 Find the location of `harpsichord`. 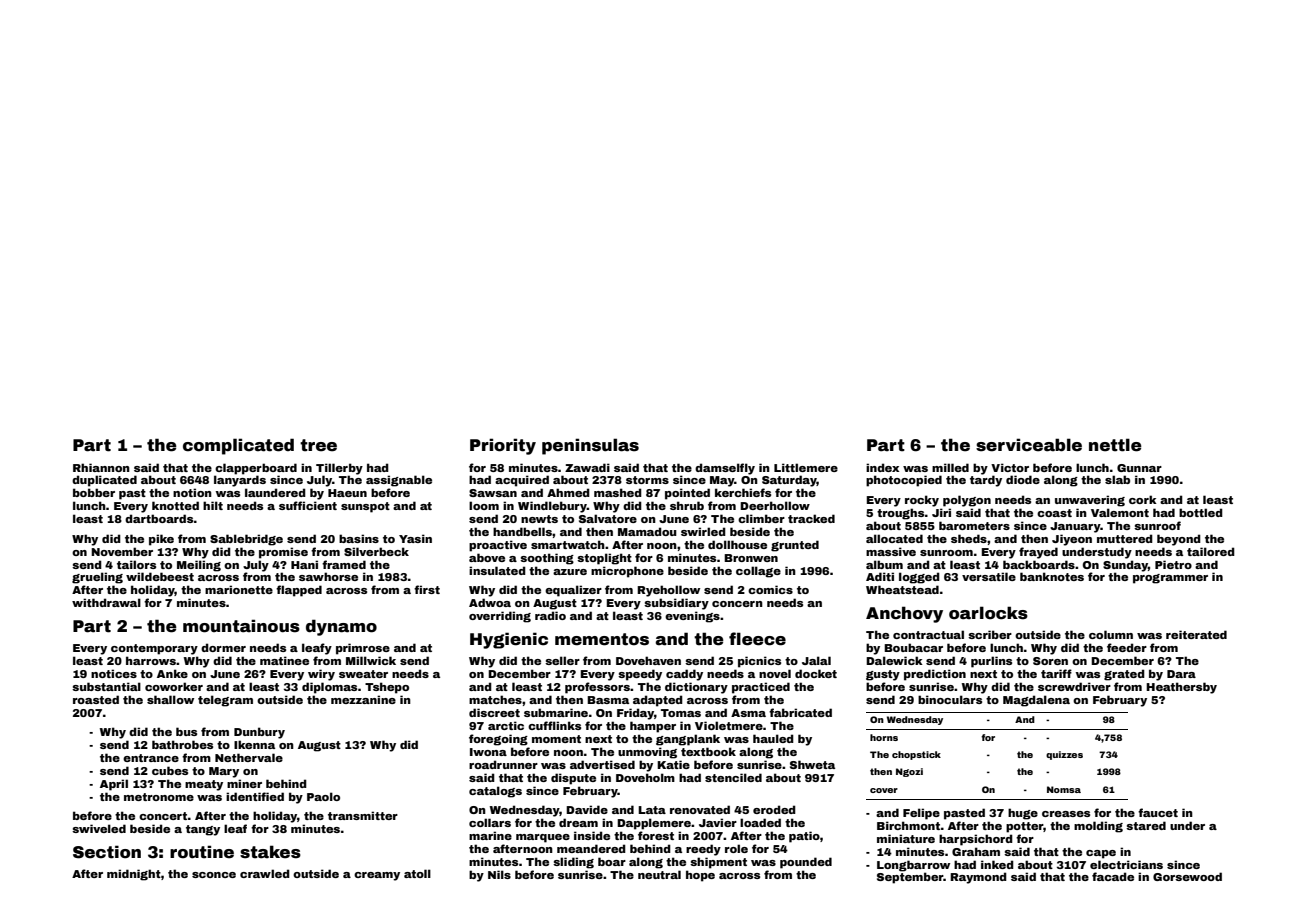

harpsichord is located at coordinates (976, 840).
